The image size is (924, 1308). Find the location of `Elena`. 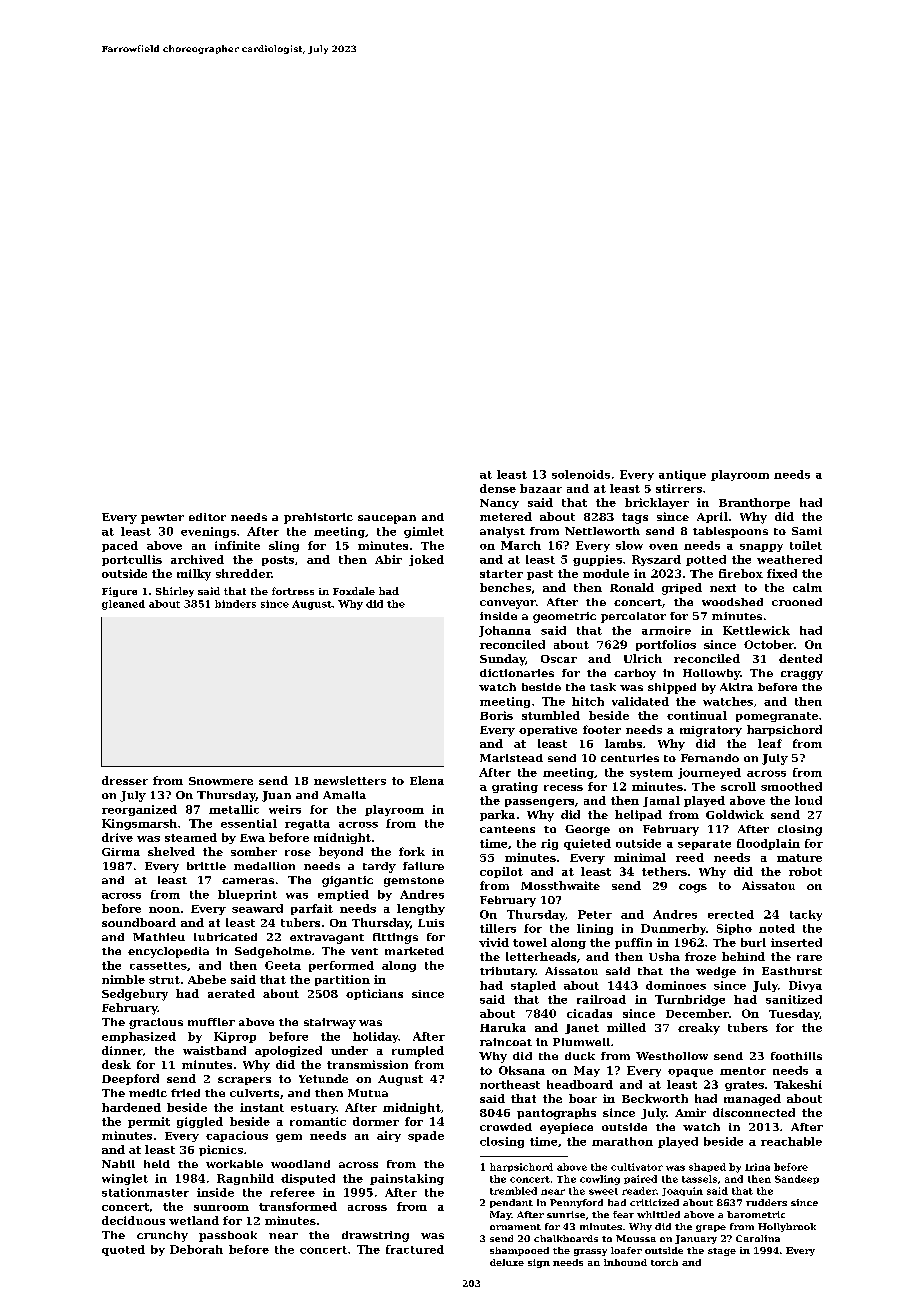

Elena is located at coordinates (427, 780).
